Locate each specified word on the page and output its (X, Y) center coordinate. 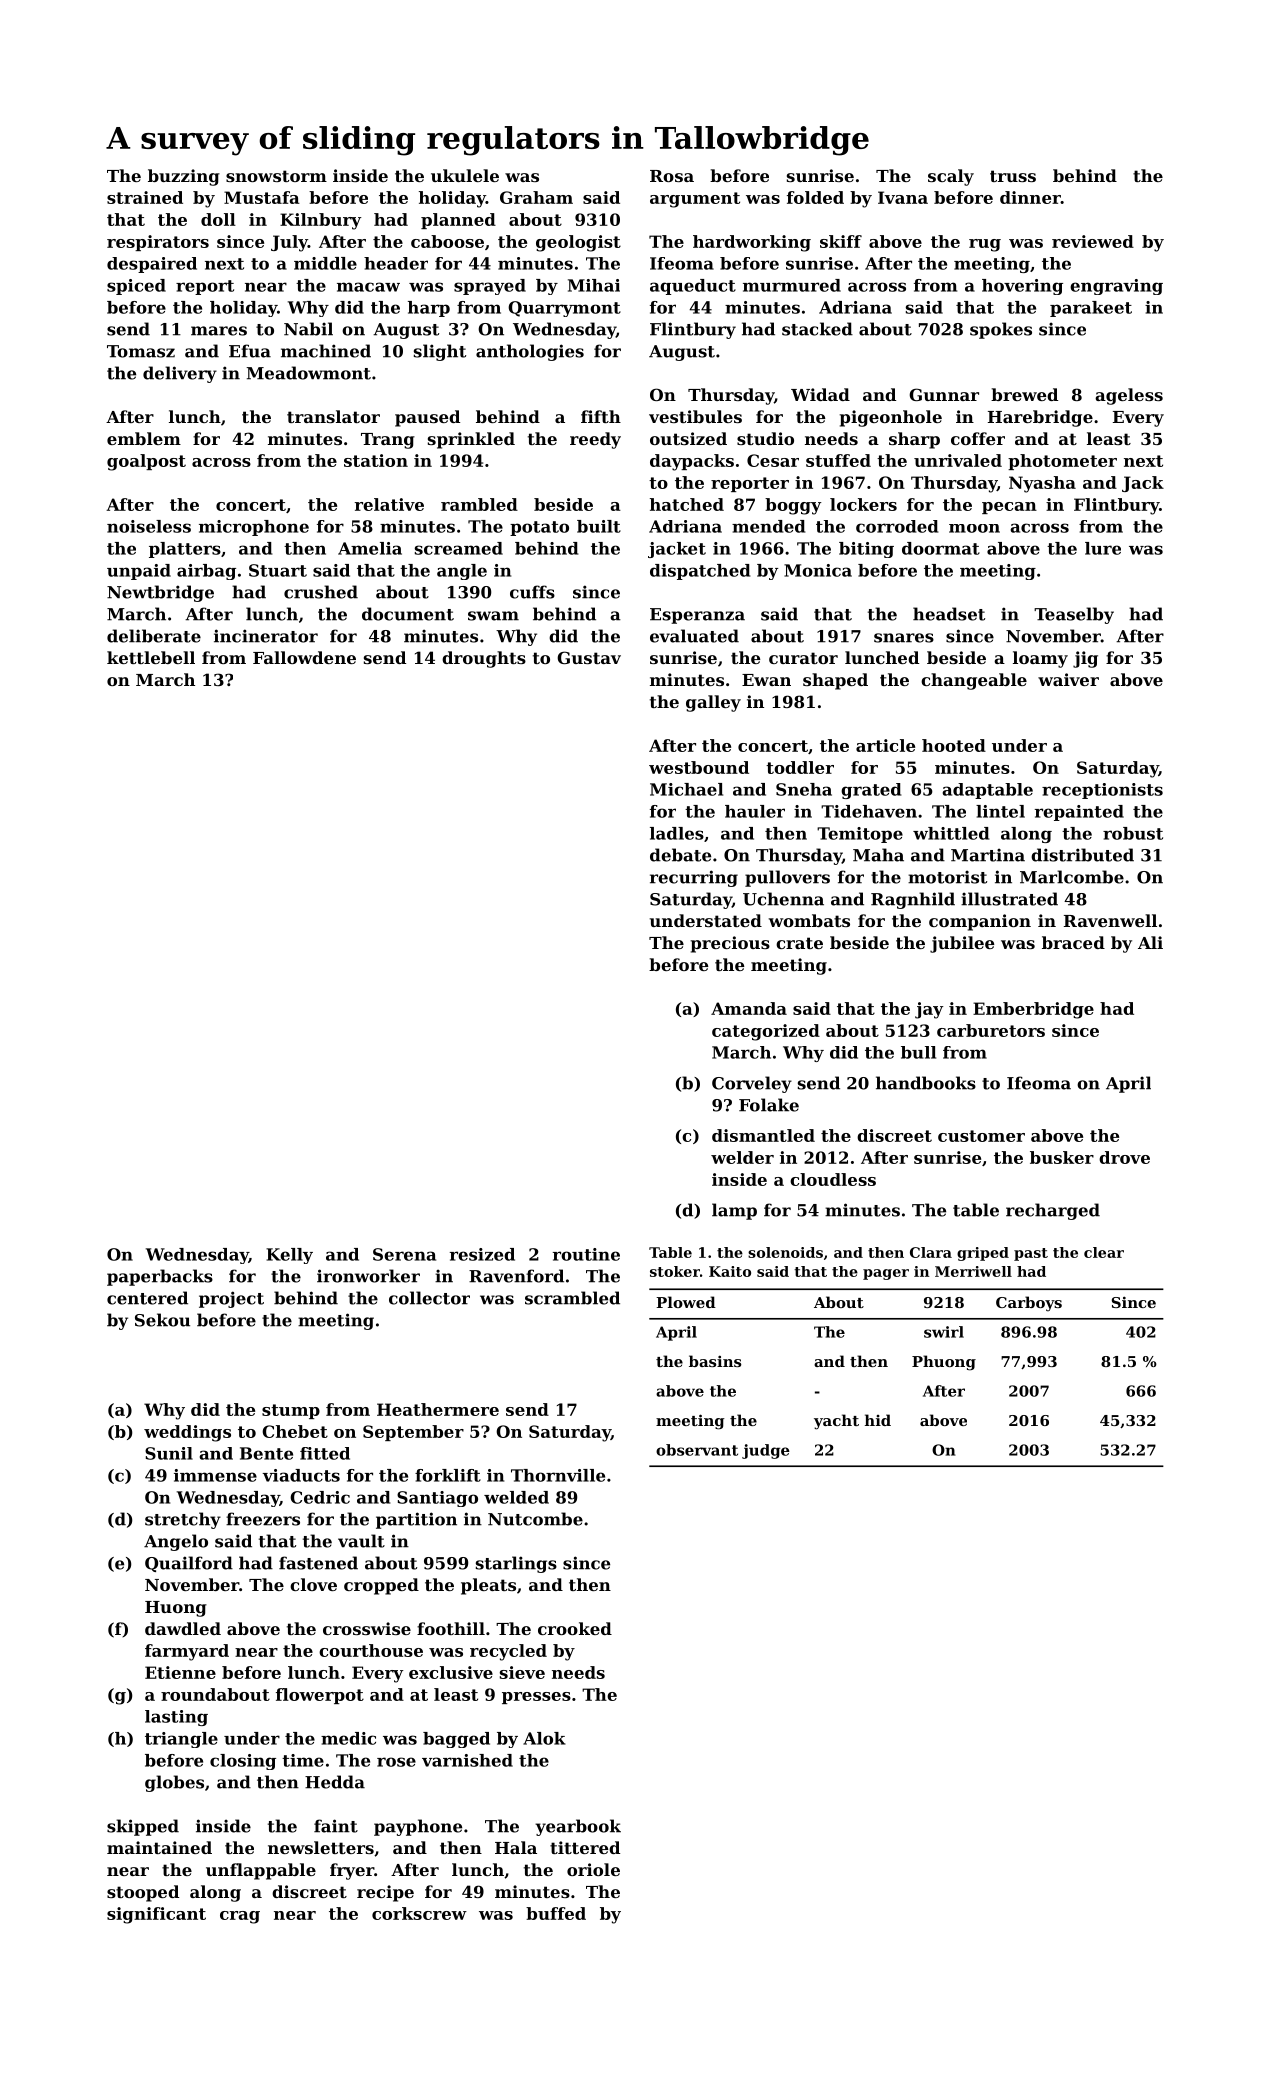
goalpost (146, 462)
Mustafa (262, 197)
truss (1013, 176)
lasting (176, 1718)
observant (697, 1450)
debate (680, 855)
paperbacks (160, 1277)
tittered (585, 1847)
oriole (593, 1869)
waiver (1068, 679)
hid (878, 1420)
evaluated (694, 636)
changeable (974, 681)
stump (291, 1411)
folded (815, 197)
